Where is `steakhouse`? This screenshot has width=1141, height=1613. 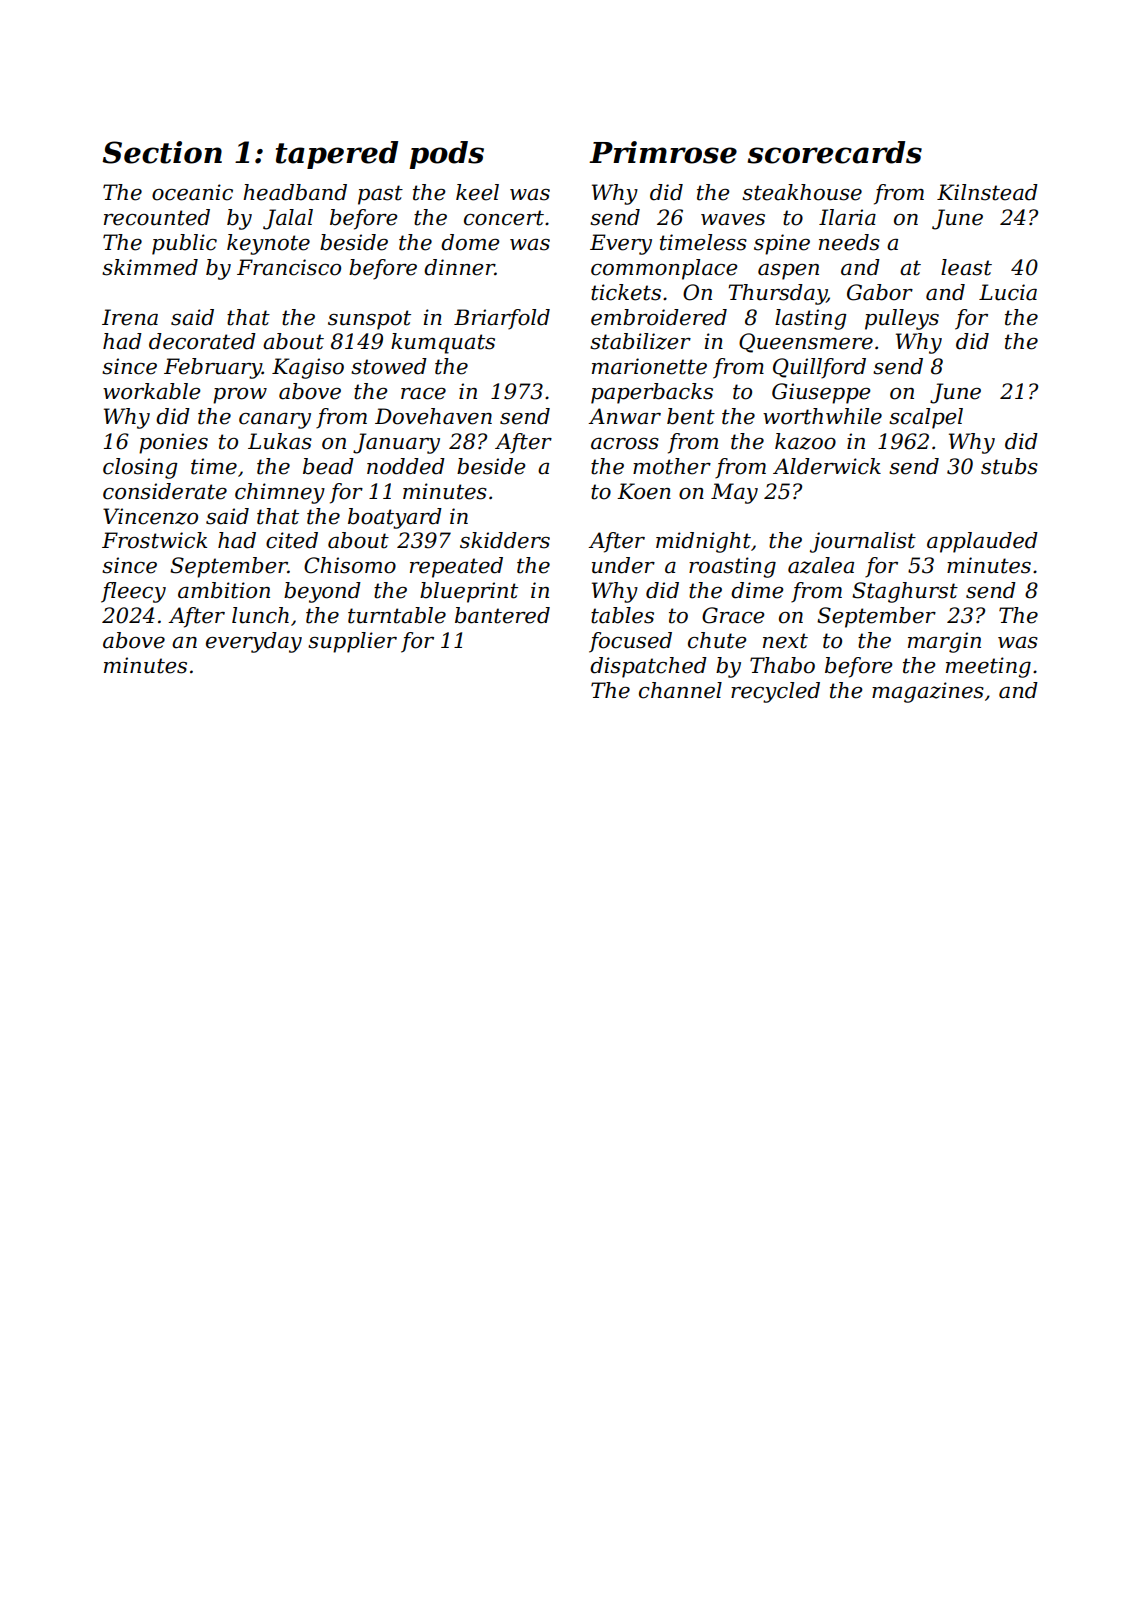
steakhouse is located at coordinates (802, 192).
